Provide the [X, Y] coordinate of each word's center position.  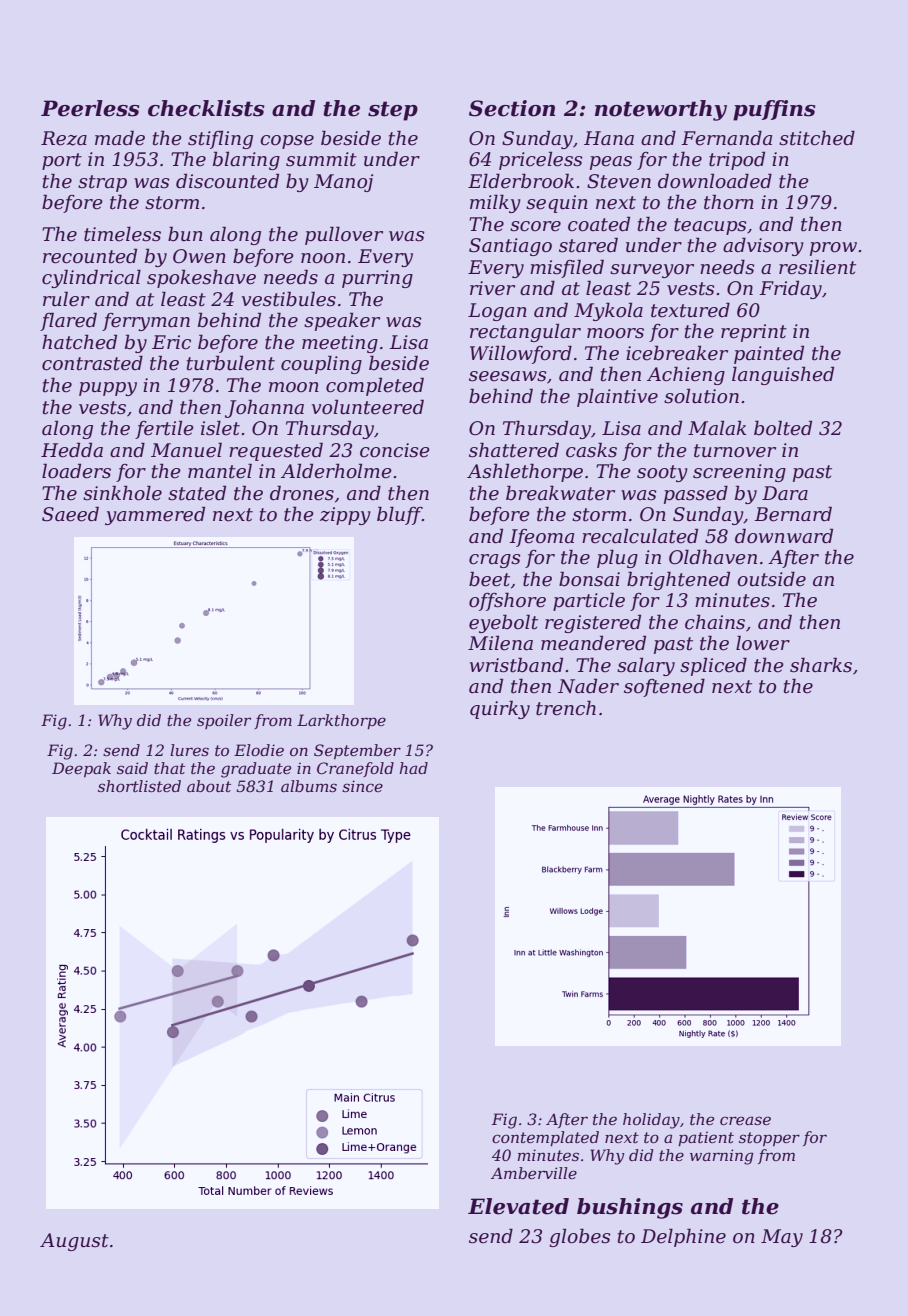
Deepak [81, 769]
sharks [821, 665]
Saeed [70, 514]
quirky [500, 709]
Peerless [90, 108]
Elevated [518, 1206]
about [209, 786]
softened [664, 687]
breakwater [560, 493]
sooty [662, 473]
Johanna [264, 408]
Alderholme [336, 471]
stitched [817, 138]
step [393, 111]
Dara [785, 493]
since [362, 786]
